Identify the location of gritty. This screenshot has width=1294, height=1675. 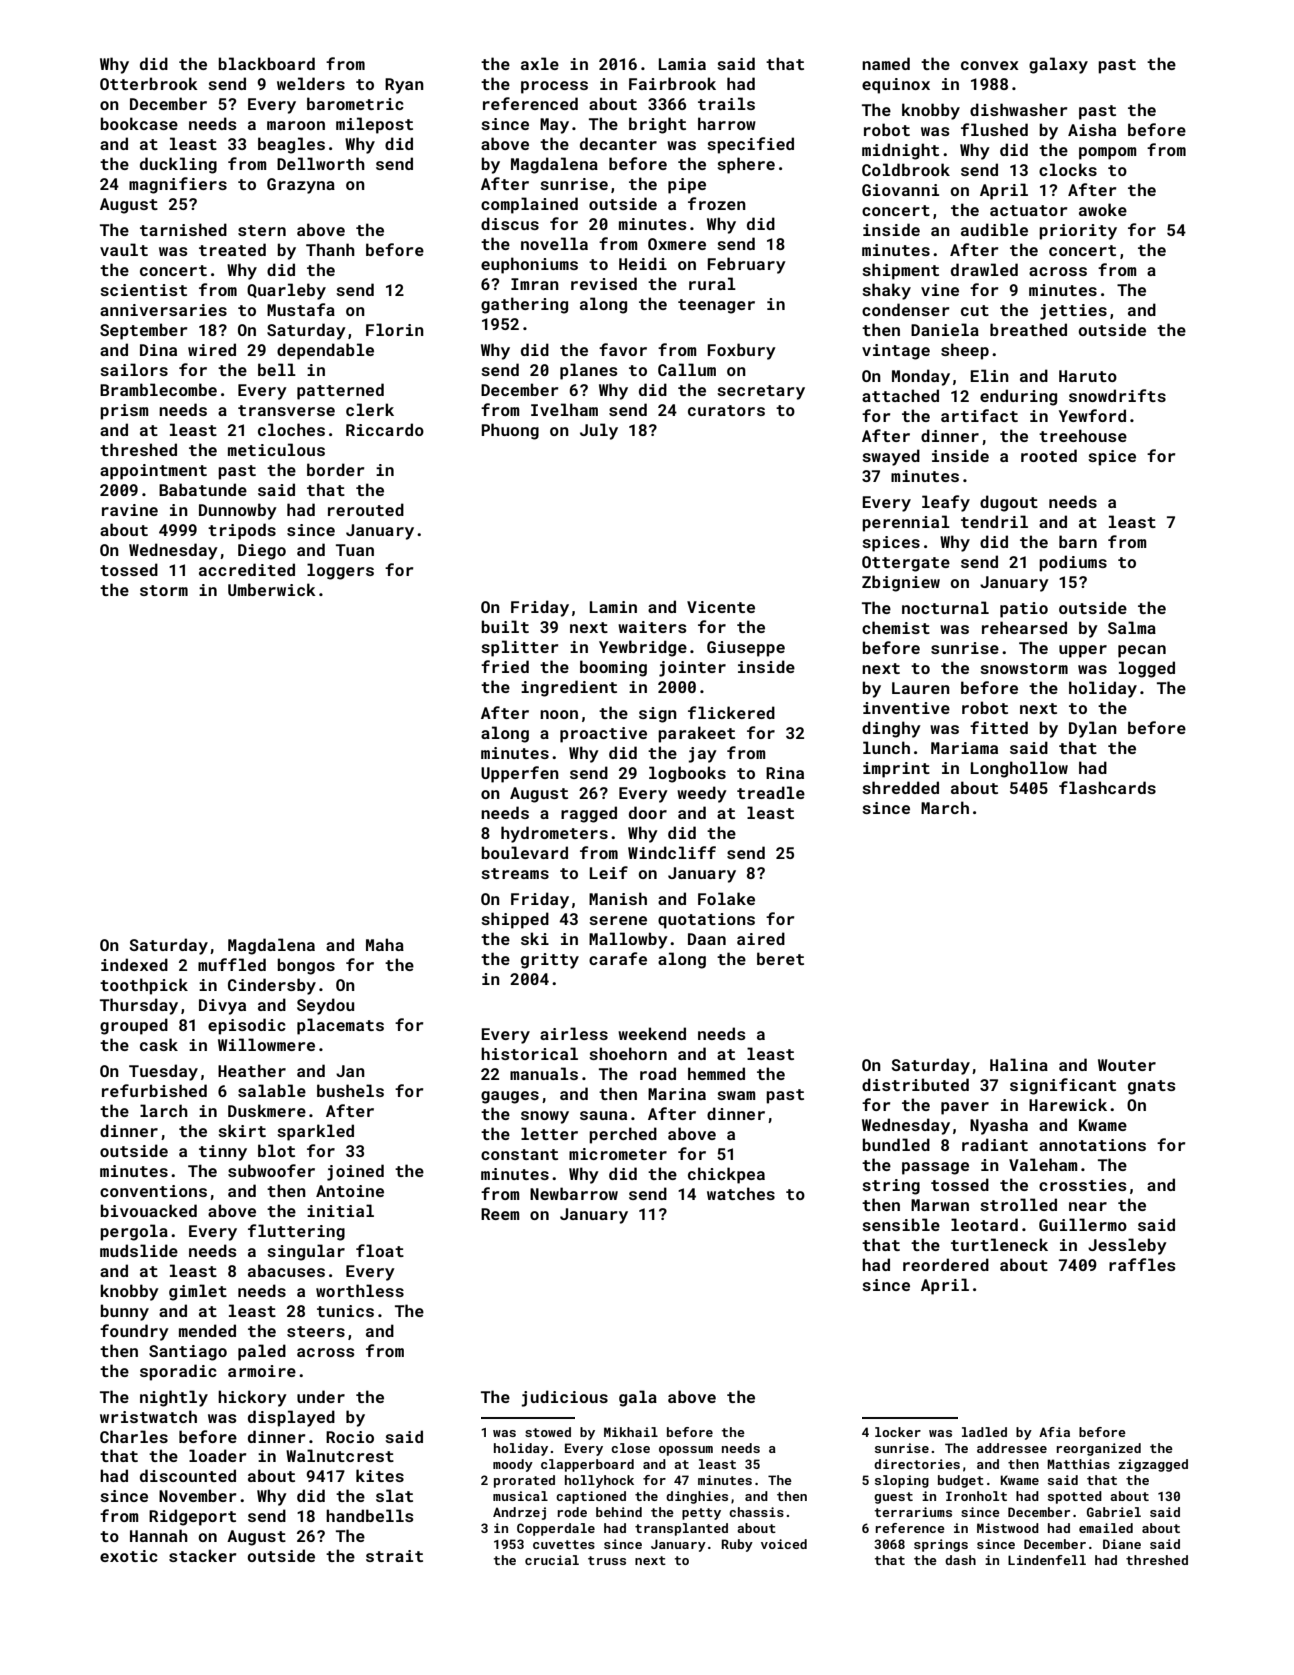
(550, 961).
